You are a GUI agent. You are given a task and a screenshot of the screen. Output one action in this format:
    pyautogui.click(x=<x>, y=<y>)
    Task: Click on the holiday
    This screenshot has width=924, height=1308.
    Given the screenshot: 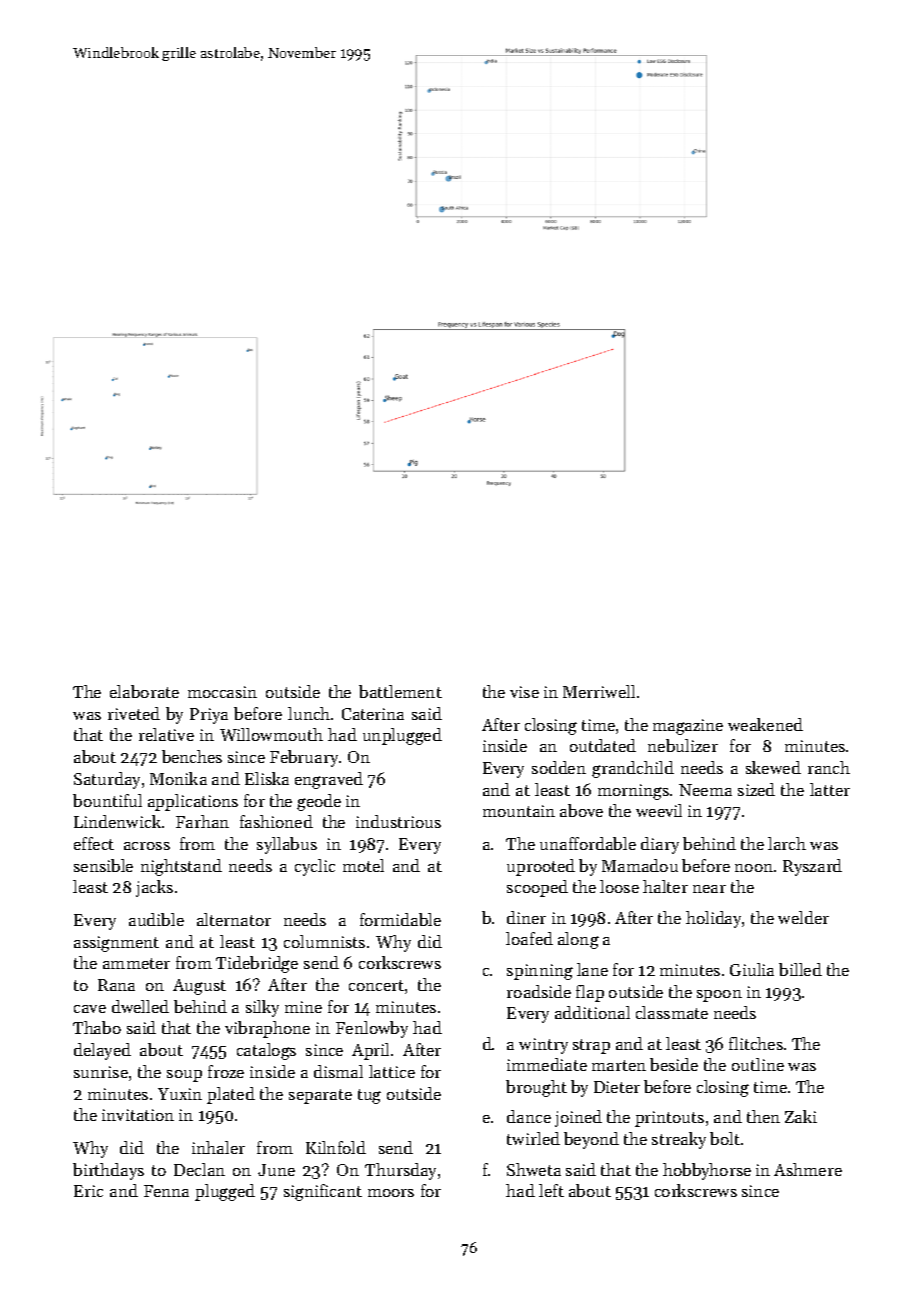 What is the action you would take?
    pyautogui.click(x=714, y=919)
